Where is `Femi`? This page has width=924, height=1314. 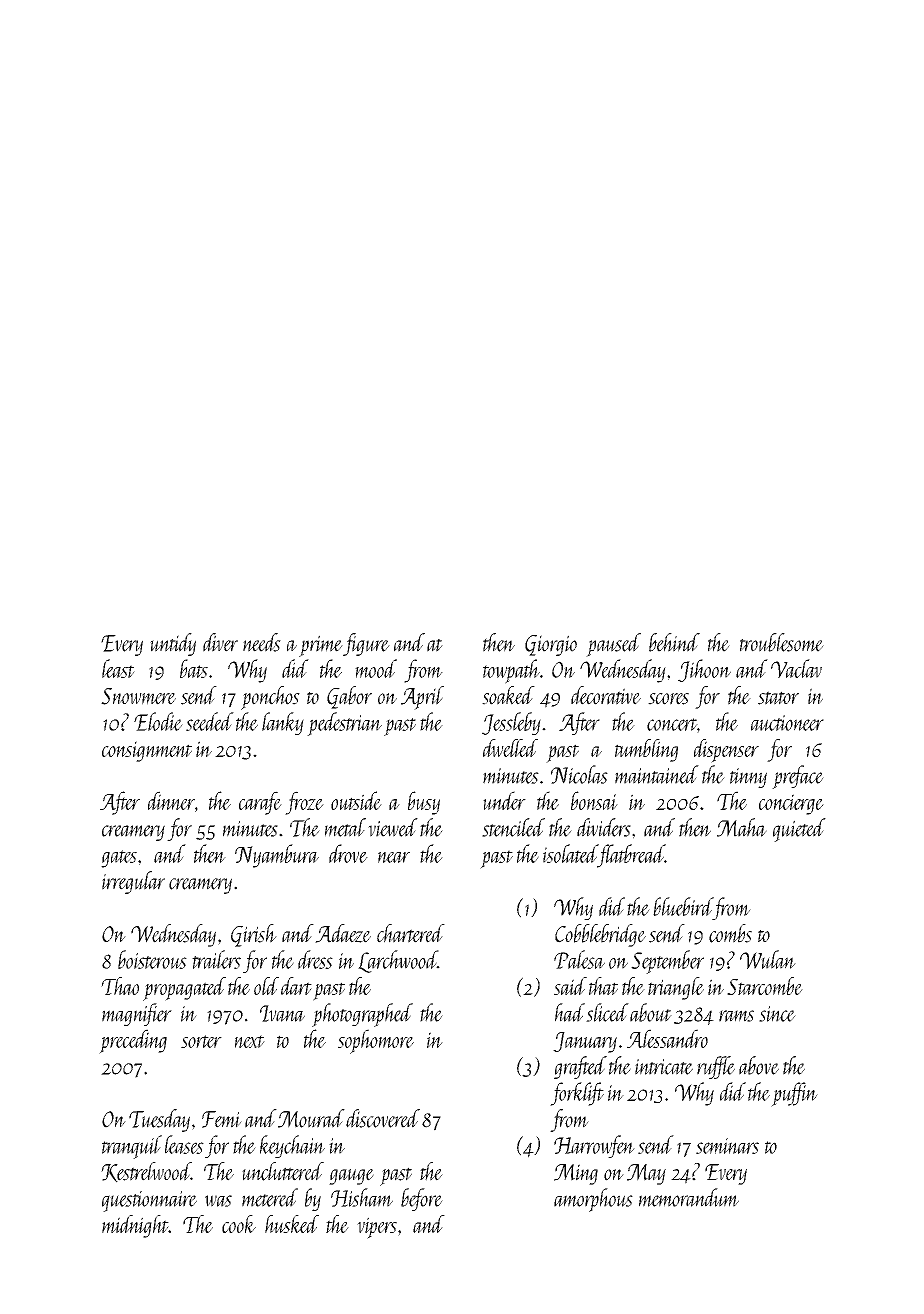 Femi is located at coordinates (222, 1119).
